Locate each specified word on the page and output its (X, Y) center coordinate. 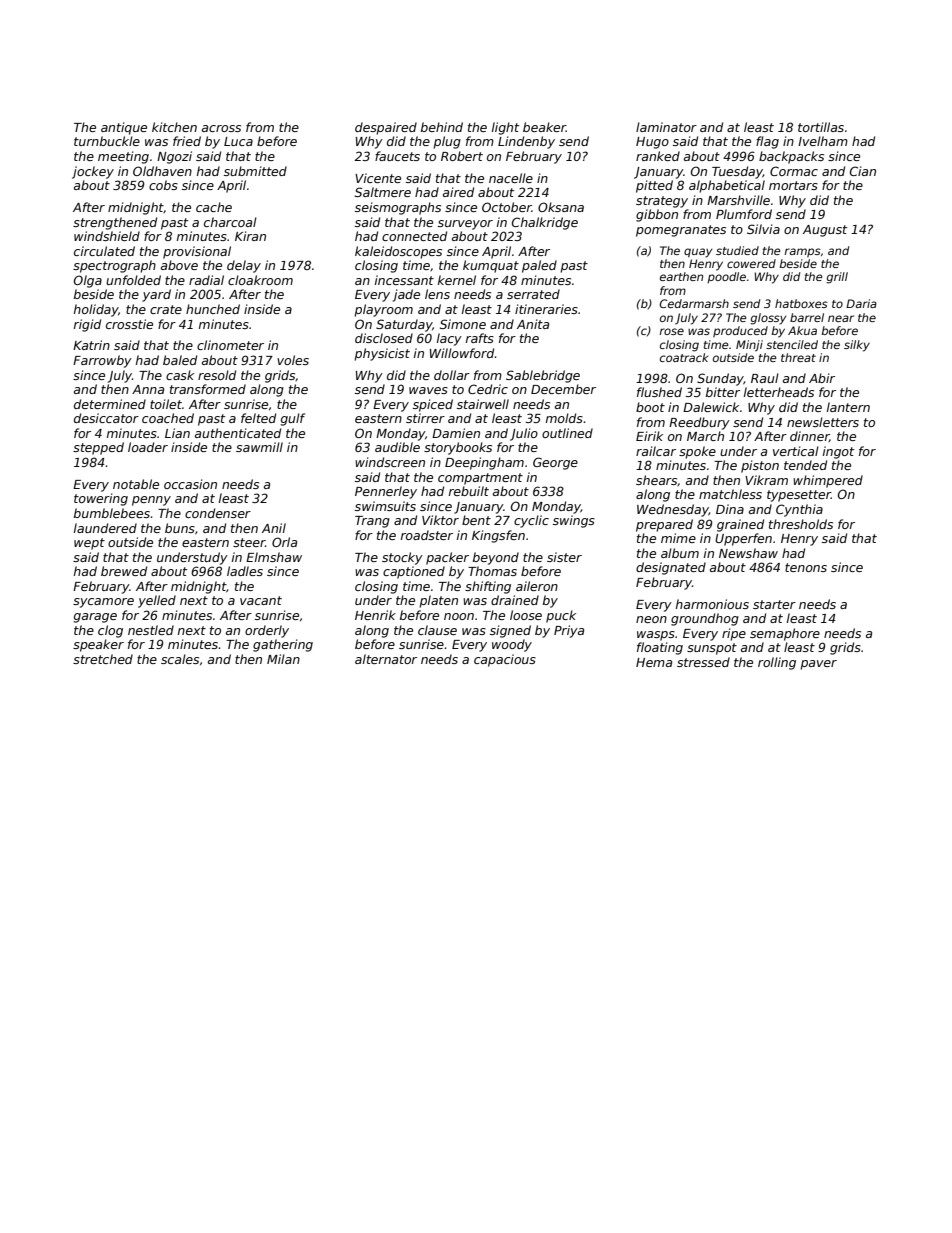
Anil (274, 528)
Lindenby (526, 142)
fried (187, 141)
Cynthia (799, 510)
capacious (505, 660)
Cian (863, 171)
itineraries (546, 309)
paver (818, 665)
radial (206, 280)
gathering (283, 645)
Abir (822, 378)
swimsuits (385, 506)
